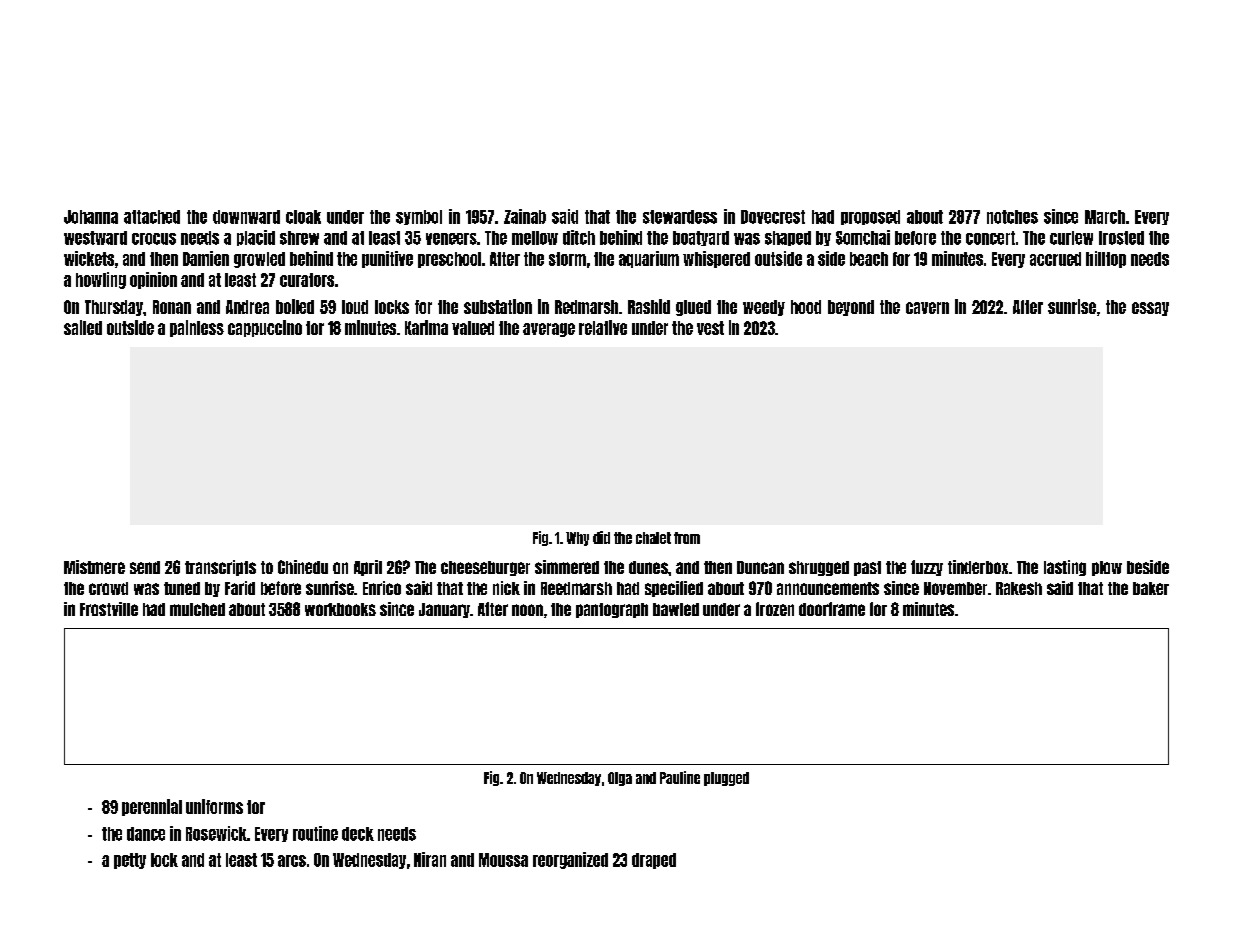 This image has height=952, width=1233. What do you see at coordinates (828, 588) in the image?
I see `announcements` at bounding box center [828, 588].
